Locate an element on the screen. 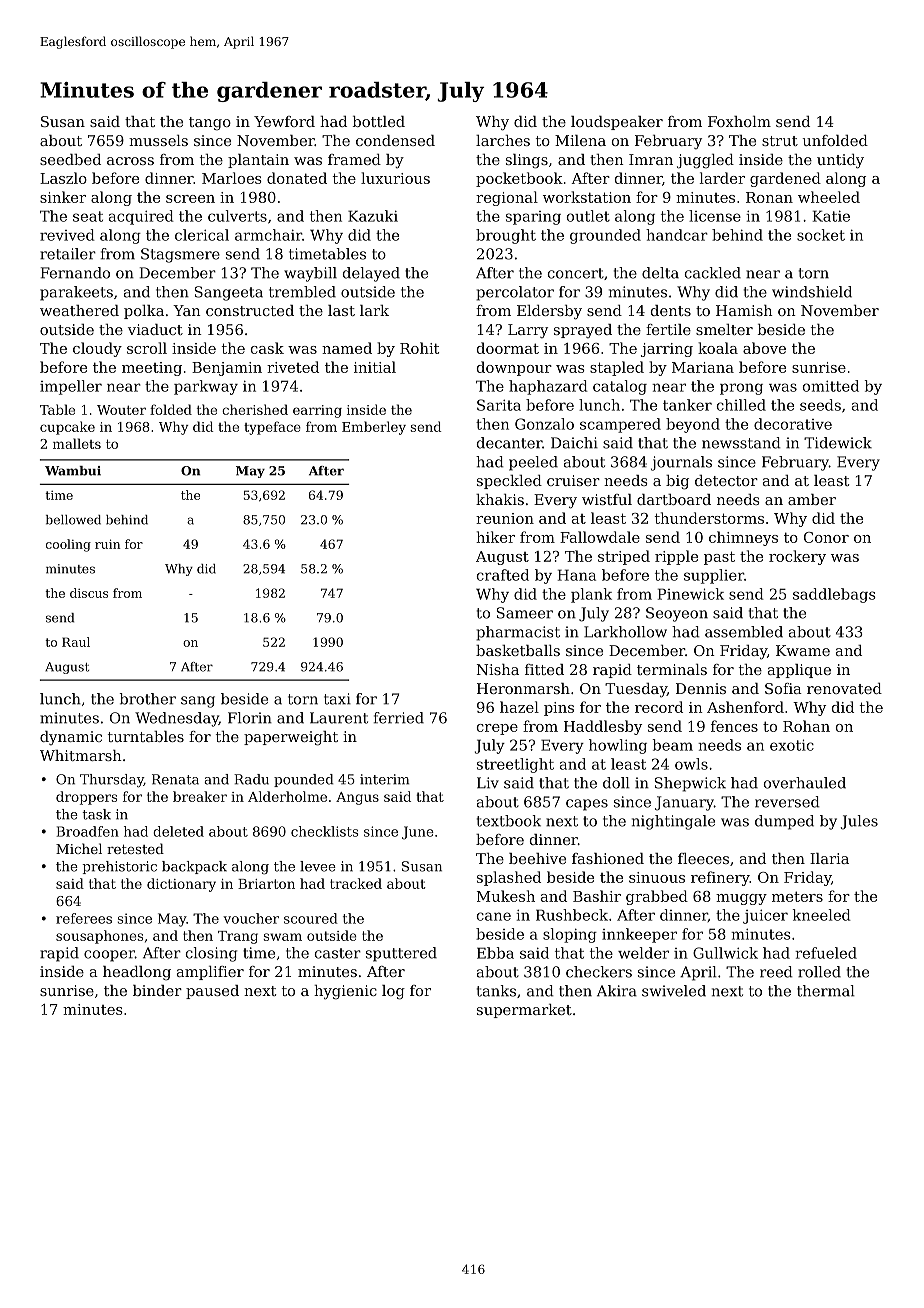  chilled is located at coordinates (741, 405).
